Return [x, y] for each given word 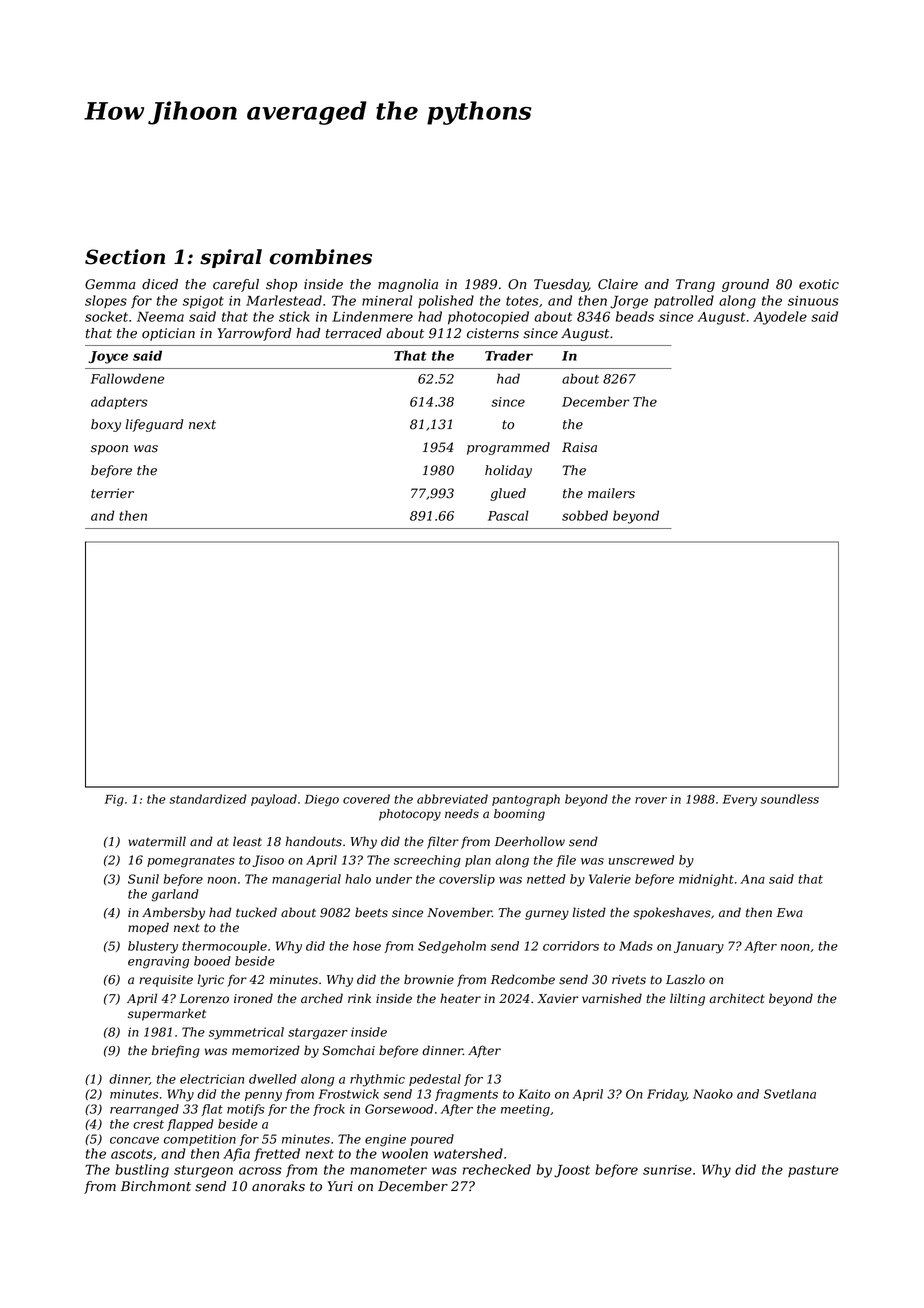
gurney [547, 915]
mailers [611, 493]
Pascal [508, 515]
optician [168, 334]
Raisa [579, 447]
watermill [157, 841]
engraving [158, 962]
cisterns [493, 333]
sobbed [585, 515]
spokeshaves [672, 913]
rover [651, 800]
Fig [114, 800]
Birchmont [156, 1186]
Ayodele [780, 318]
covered [366, 799]
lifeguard [154, 425]
